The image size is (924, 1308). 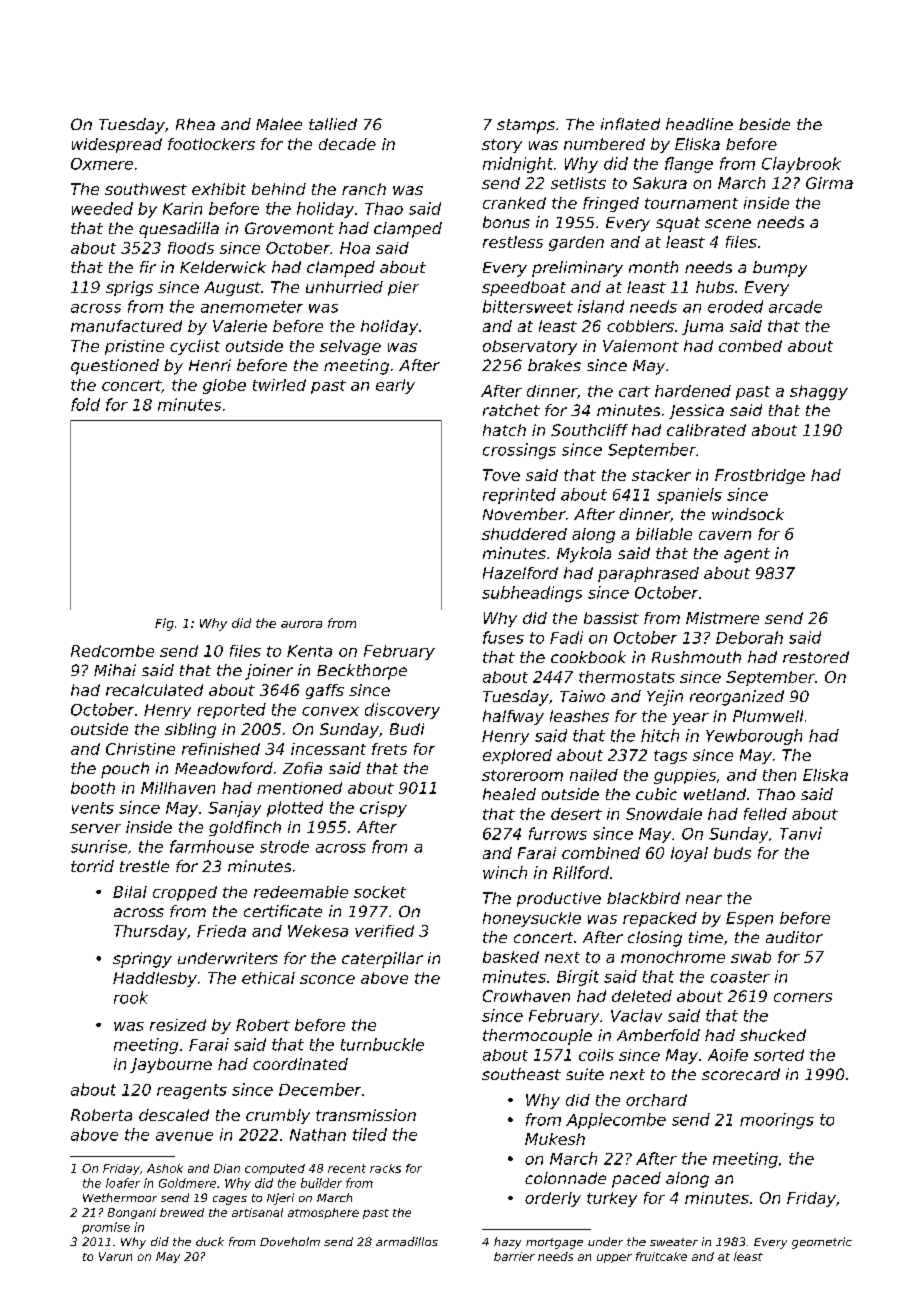 What do you see at coordinates (503, 637) in the document?
I see `fuses` at bounding box center [503, 637].
